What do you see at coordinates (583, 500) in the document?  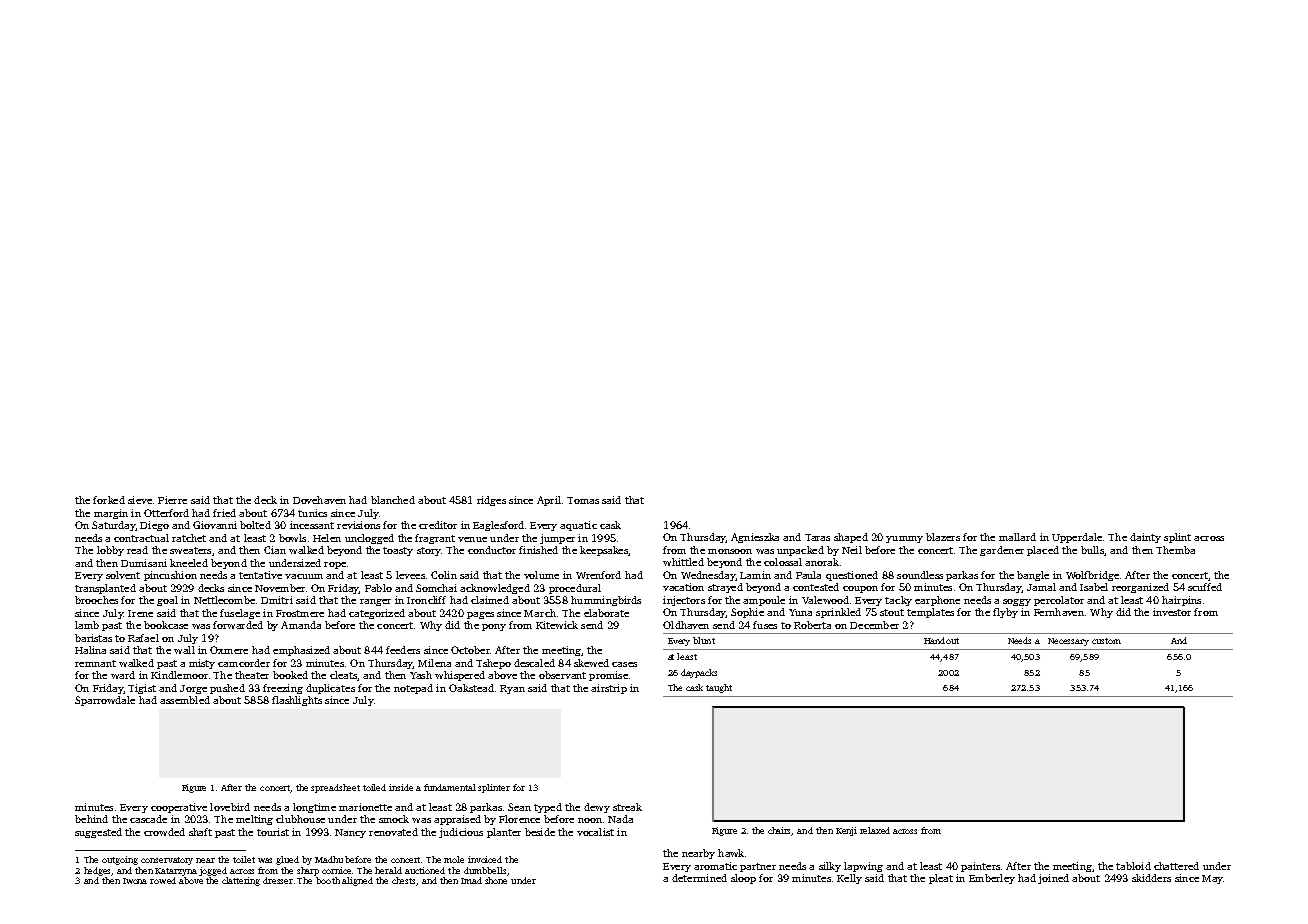 I see `Tomas` at bounding box center [583, 500].
